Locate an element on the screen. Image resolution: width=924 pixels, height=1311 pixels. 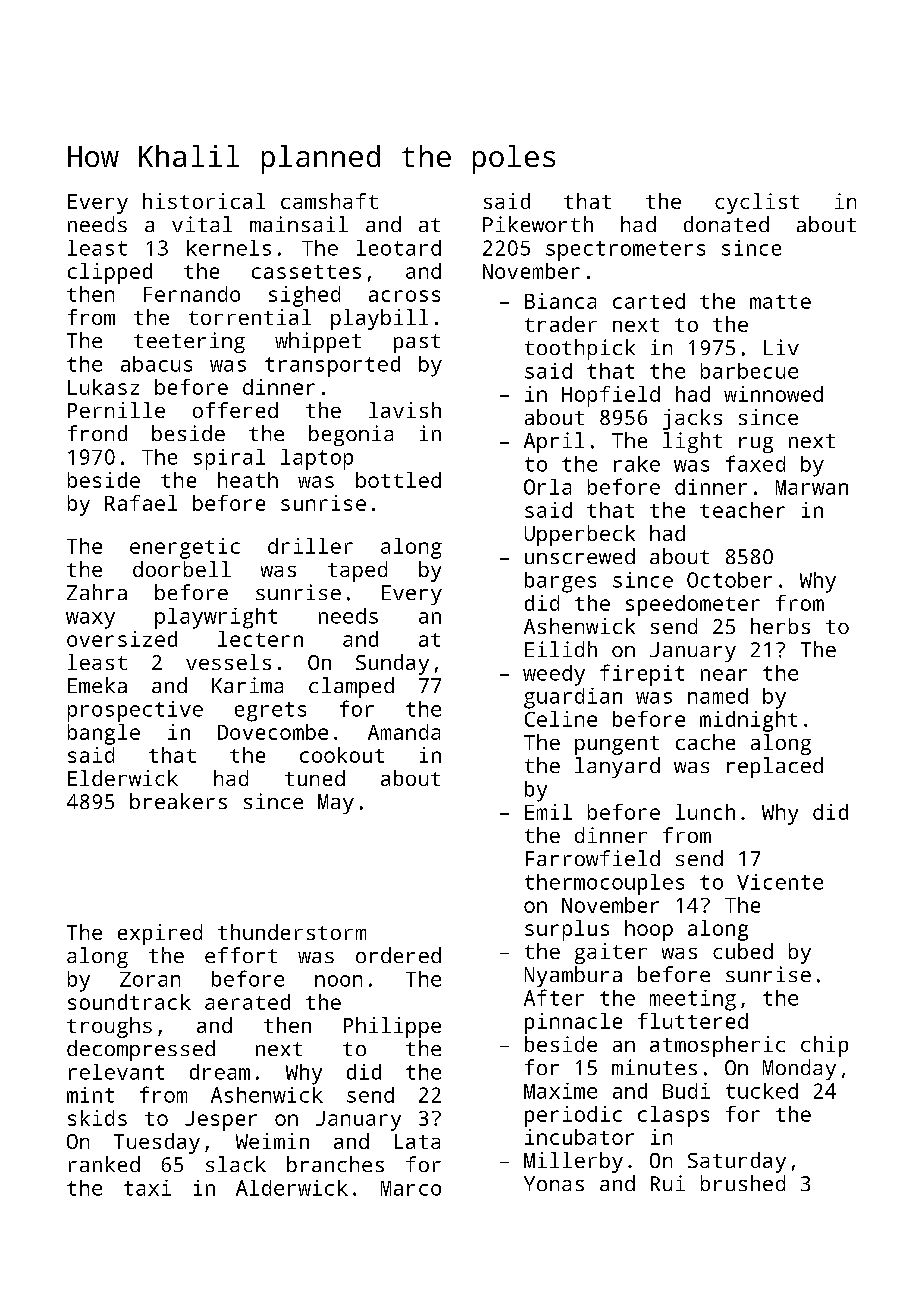
tucked is located at coordinates (762, 1091).
